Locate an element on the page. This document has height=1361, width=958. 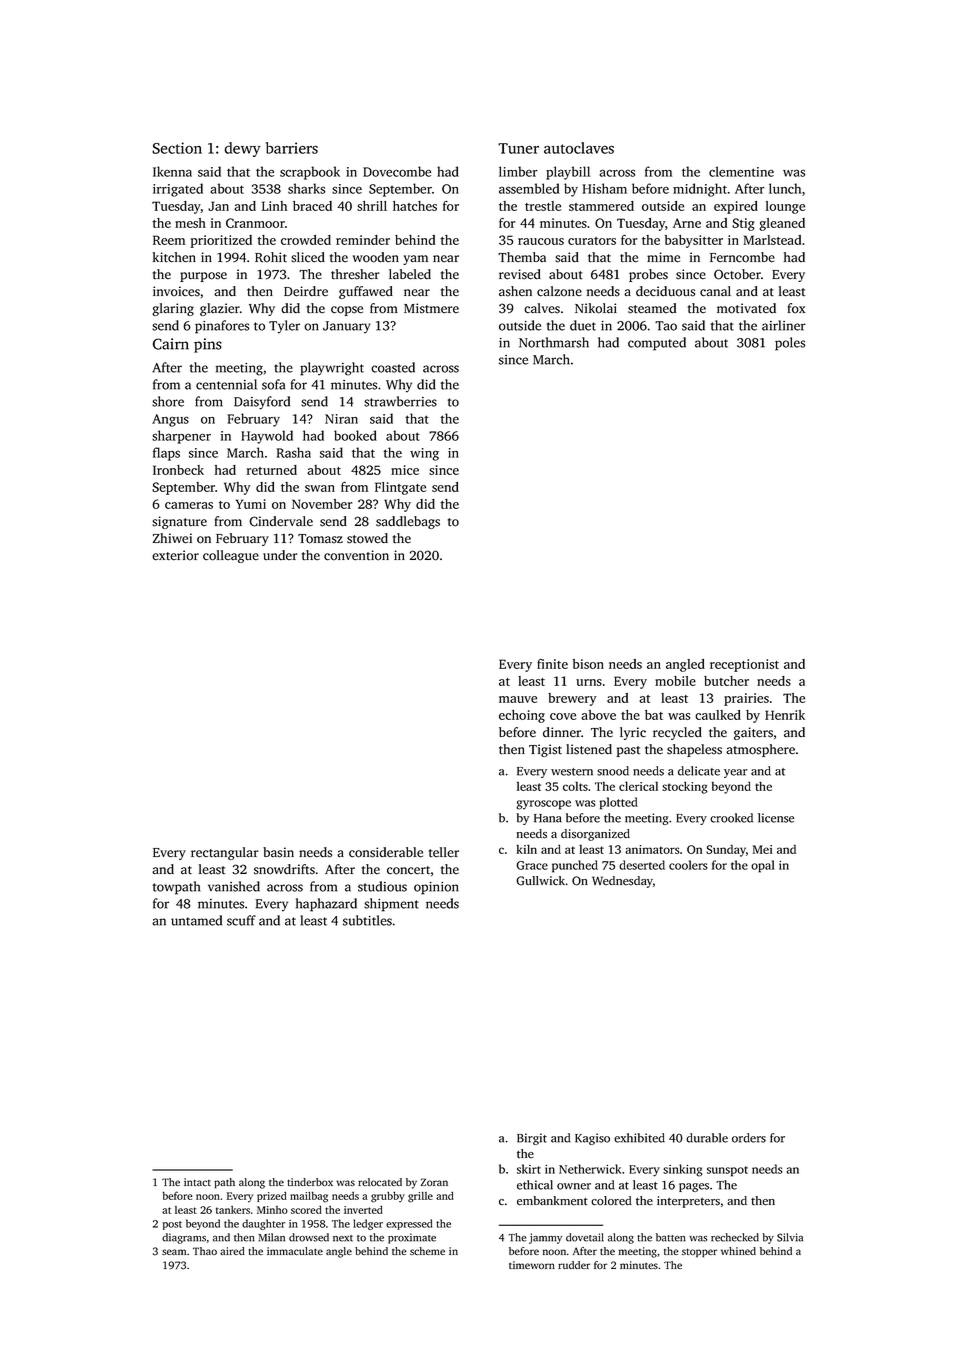
motivated is located at coordinates (746, 308).
